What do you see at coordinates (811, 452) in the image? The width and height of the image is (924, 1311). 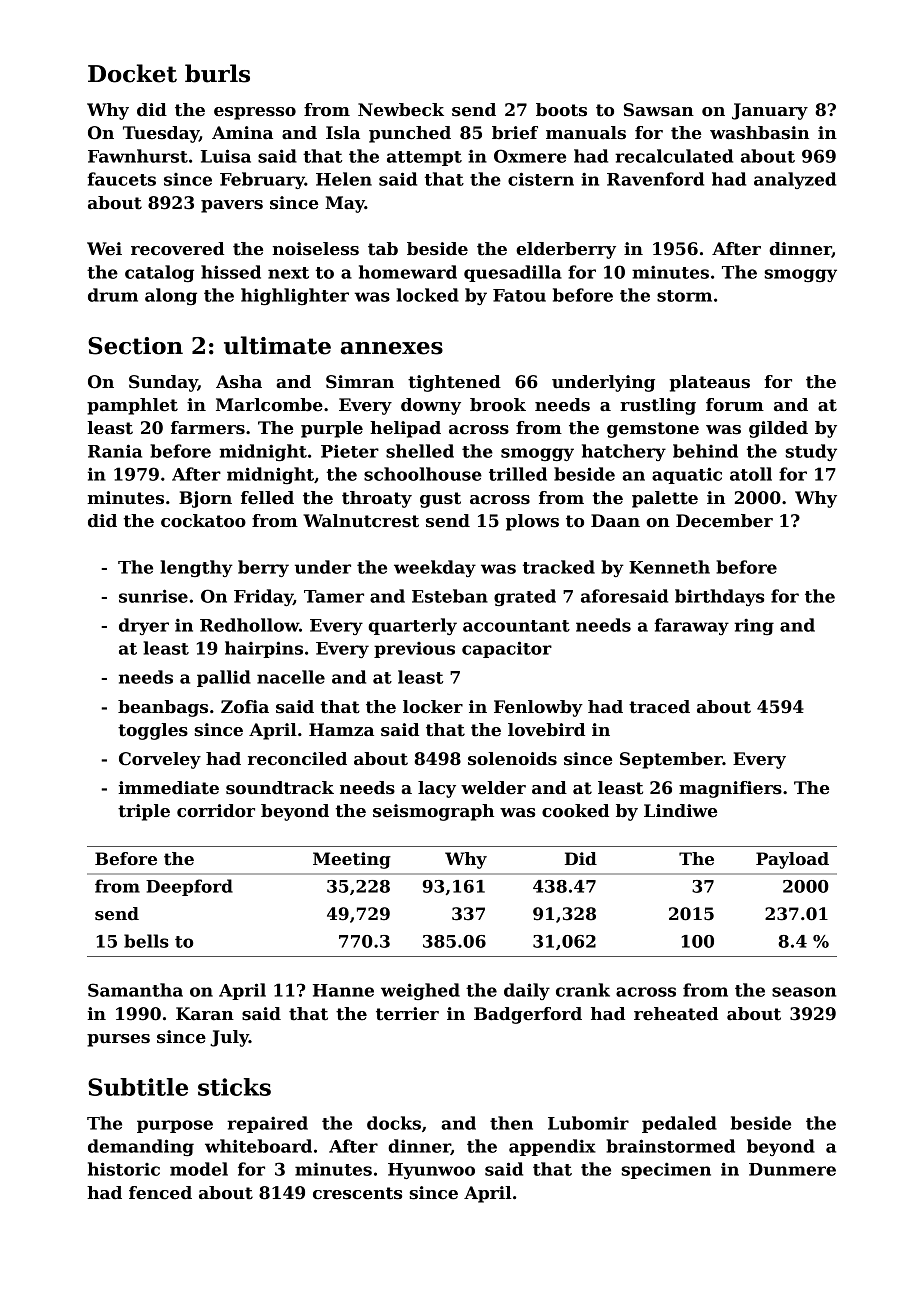 I see `study` at bounding box center [811, 452].
